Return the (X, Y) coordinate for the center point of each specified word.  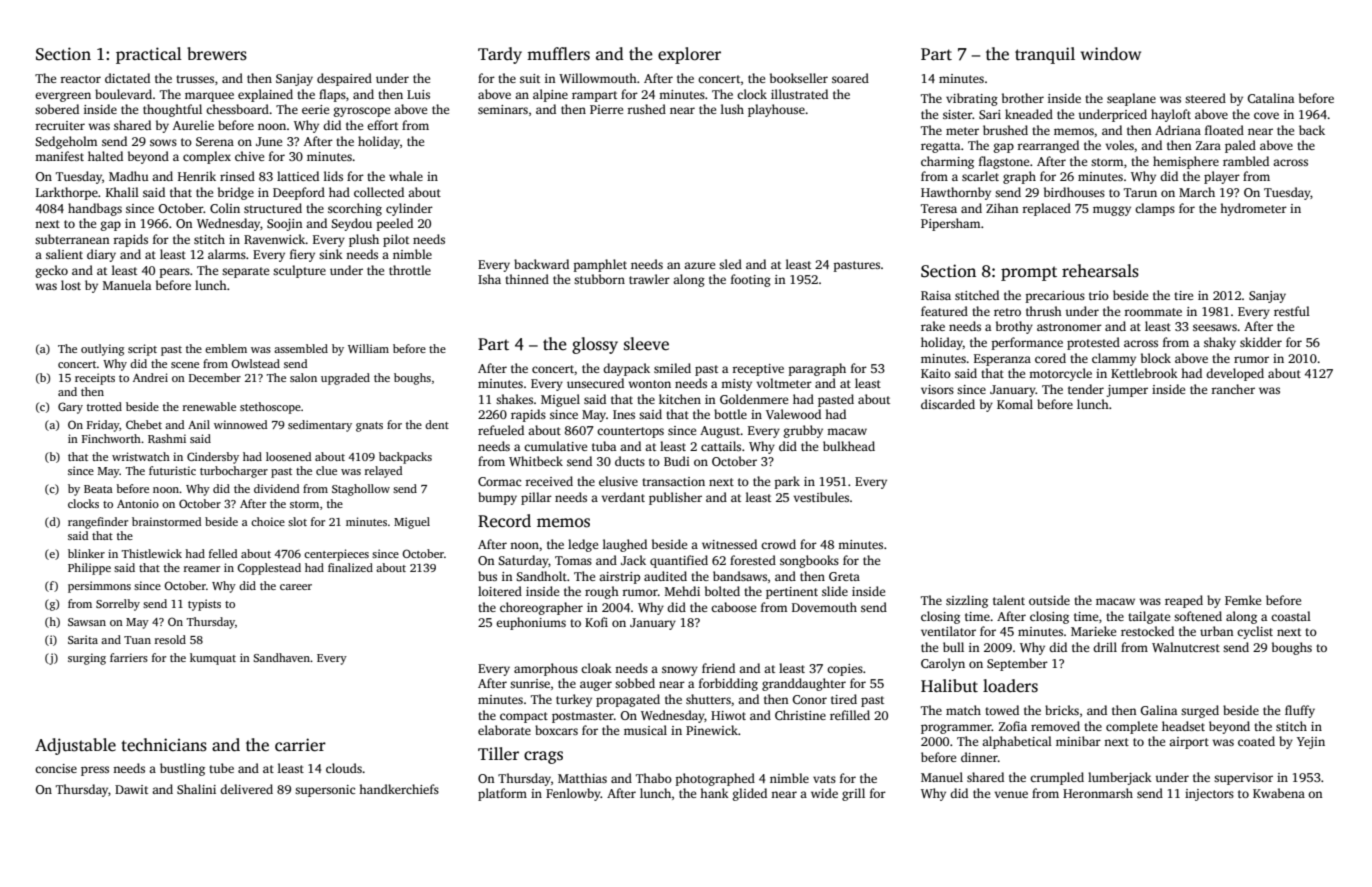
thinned (527, 279)
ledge (583, 545)
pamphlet (600, 265)
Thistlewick (152, 553)
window (1111, 54)
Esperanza (1002, 360)
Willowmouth (598, 78)
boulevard (123, 94)
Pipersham (950, 224)
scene (185, 365)
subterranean (72, 239)
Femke (1243, 600)
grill (853, 794)
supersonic (325, 791)
